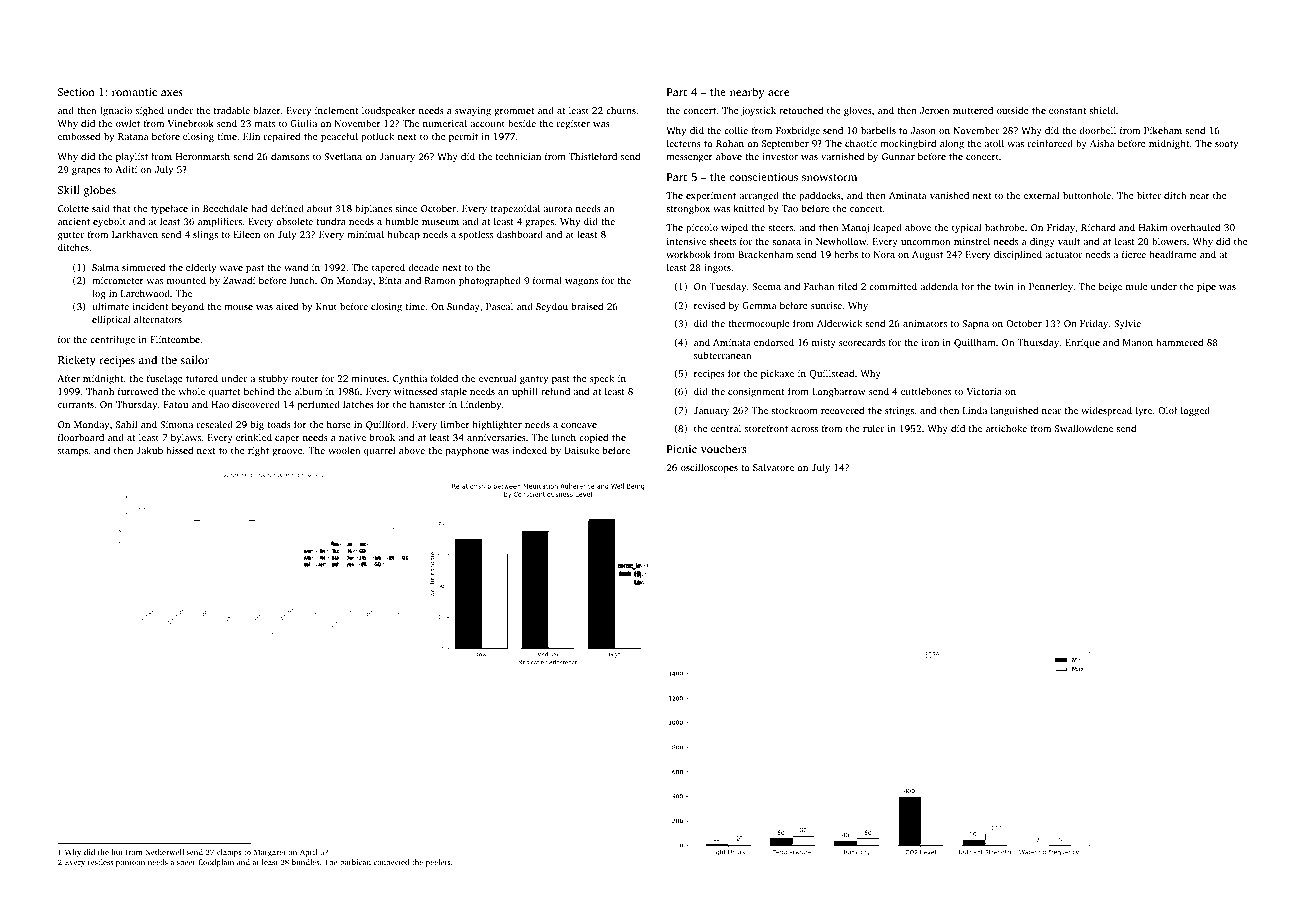  Describe the element at coordinates (134, 92) in the image. I see `romantic` at that location.
